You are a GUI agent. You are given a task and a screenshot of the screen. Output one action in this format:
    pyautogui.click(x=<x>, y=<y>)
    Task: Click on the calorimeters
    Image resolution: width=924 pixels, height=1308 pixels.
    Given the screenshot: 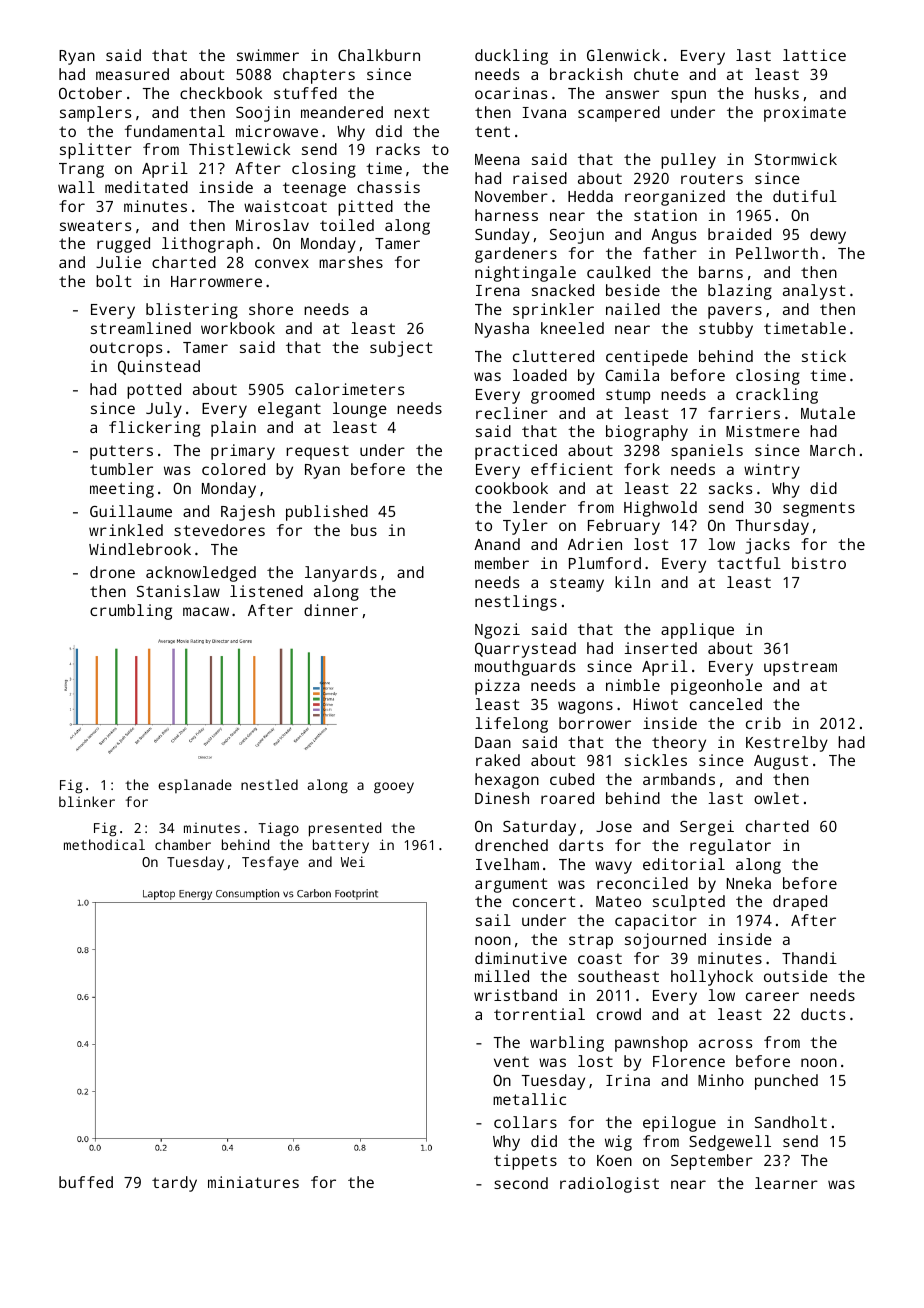 What is the action you would take?
    pyautogui.click(x=349, y=389)
